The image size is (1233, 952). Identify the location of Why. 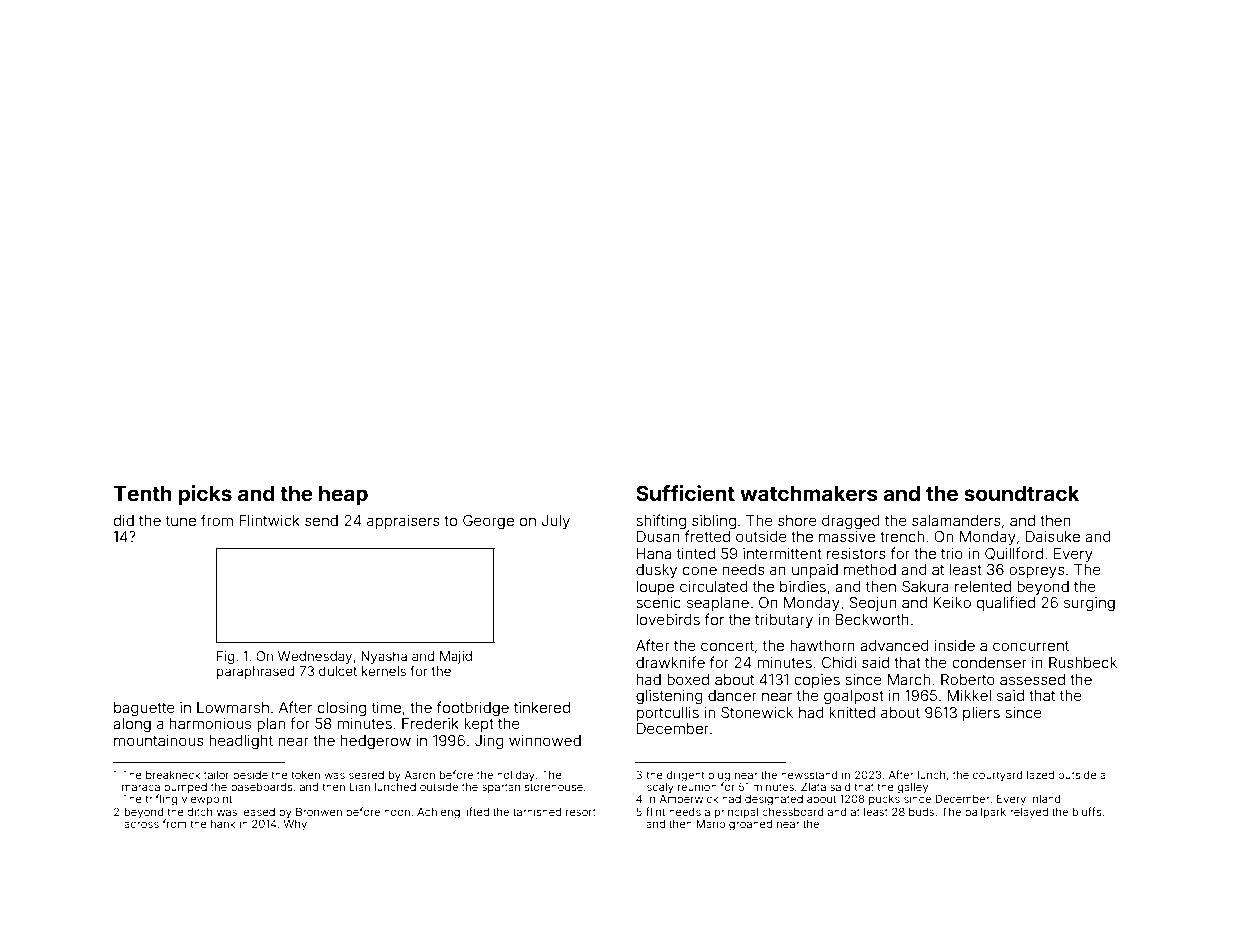
(295, 825).
